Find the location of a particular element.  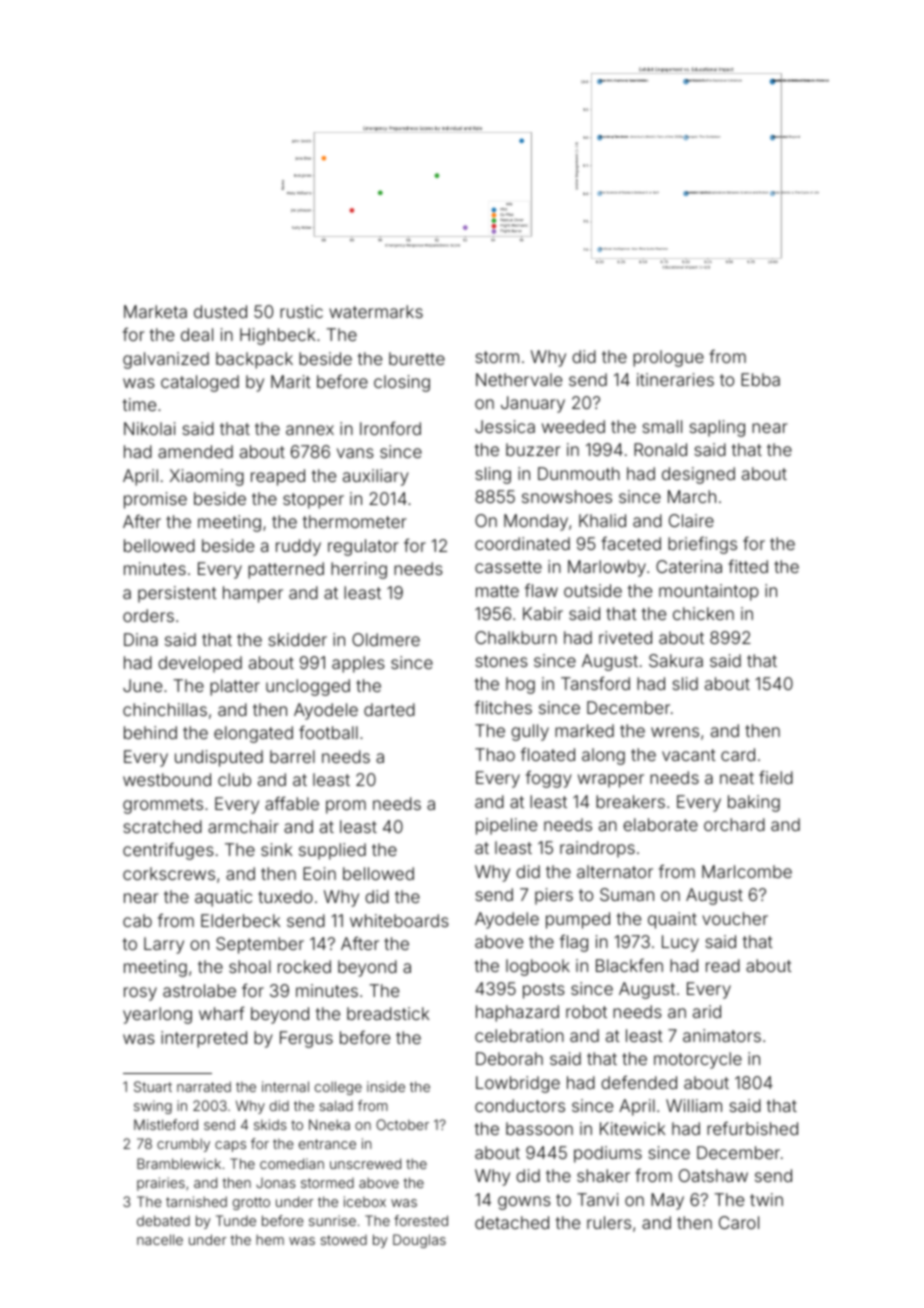

persistent is located at coordinates (177, 594).
